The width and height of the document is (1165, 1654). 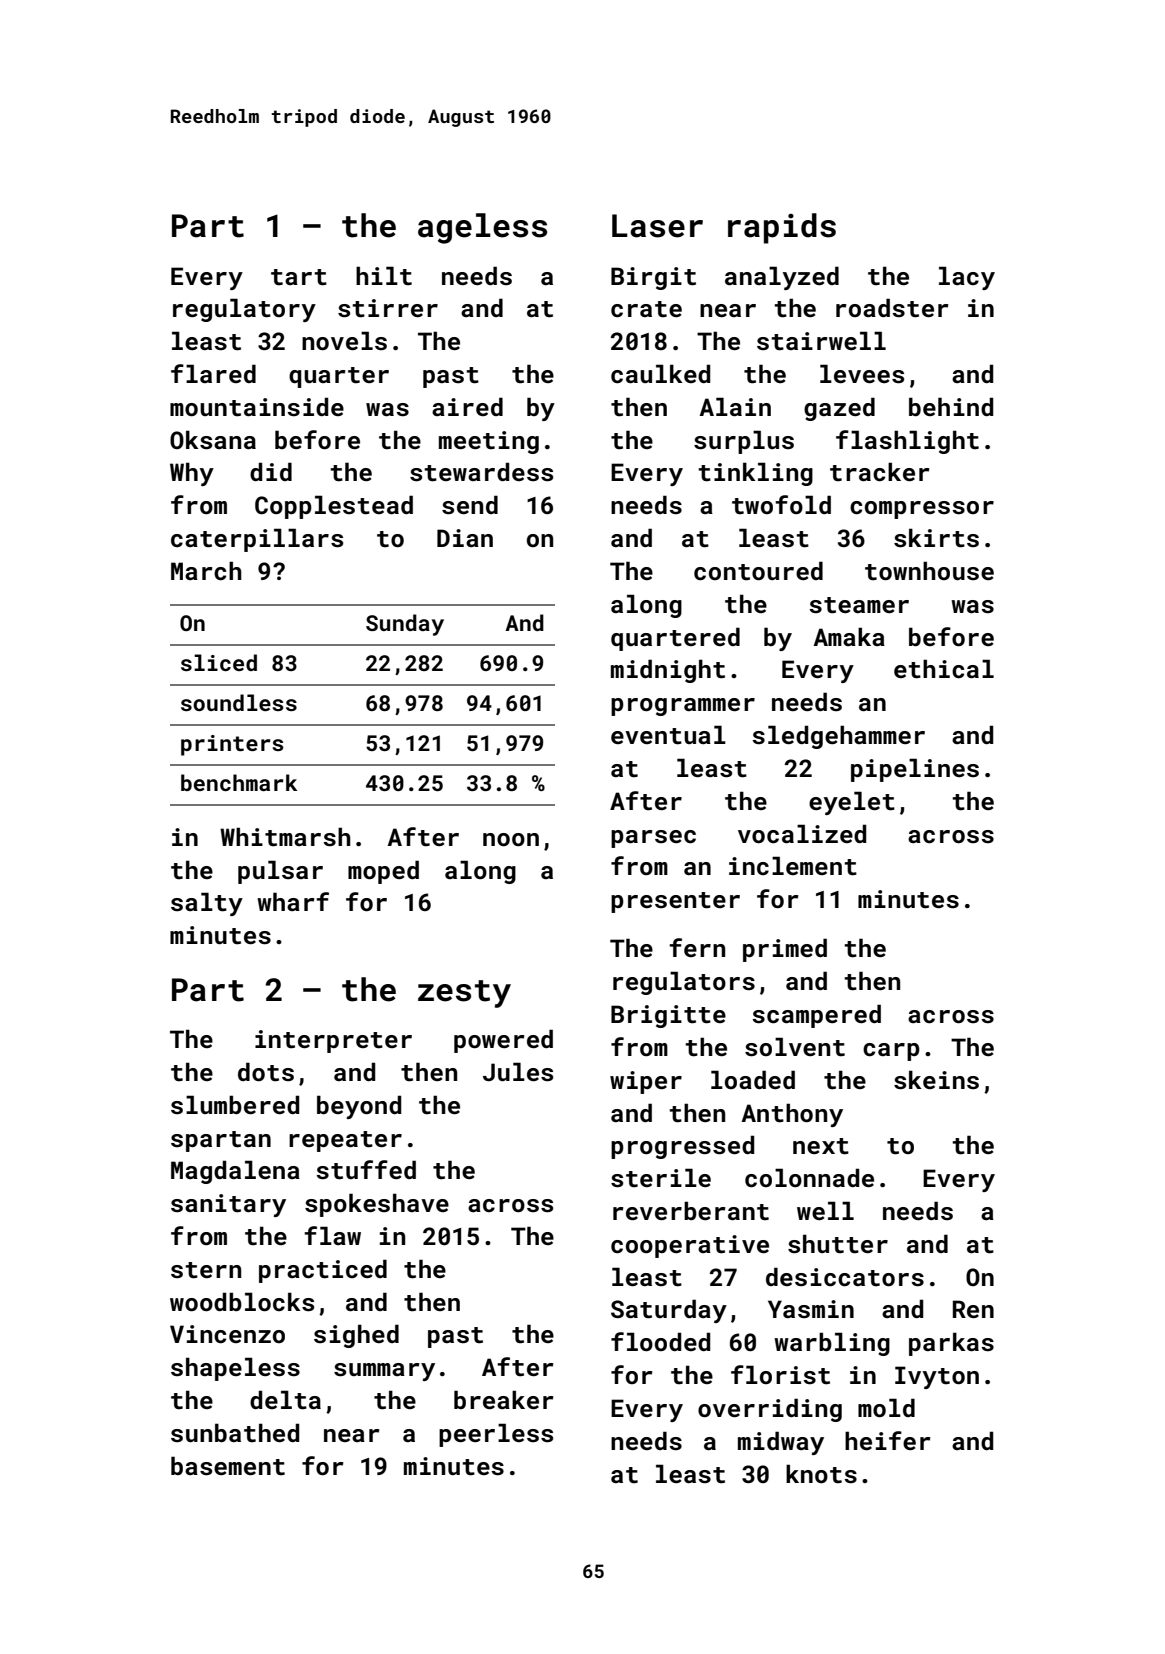 What do you see at coordinates (482, 228) in the document?
I see `ageless` at bounding box center [482, 228].
